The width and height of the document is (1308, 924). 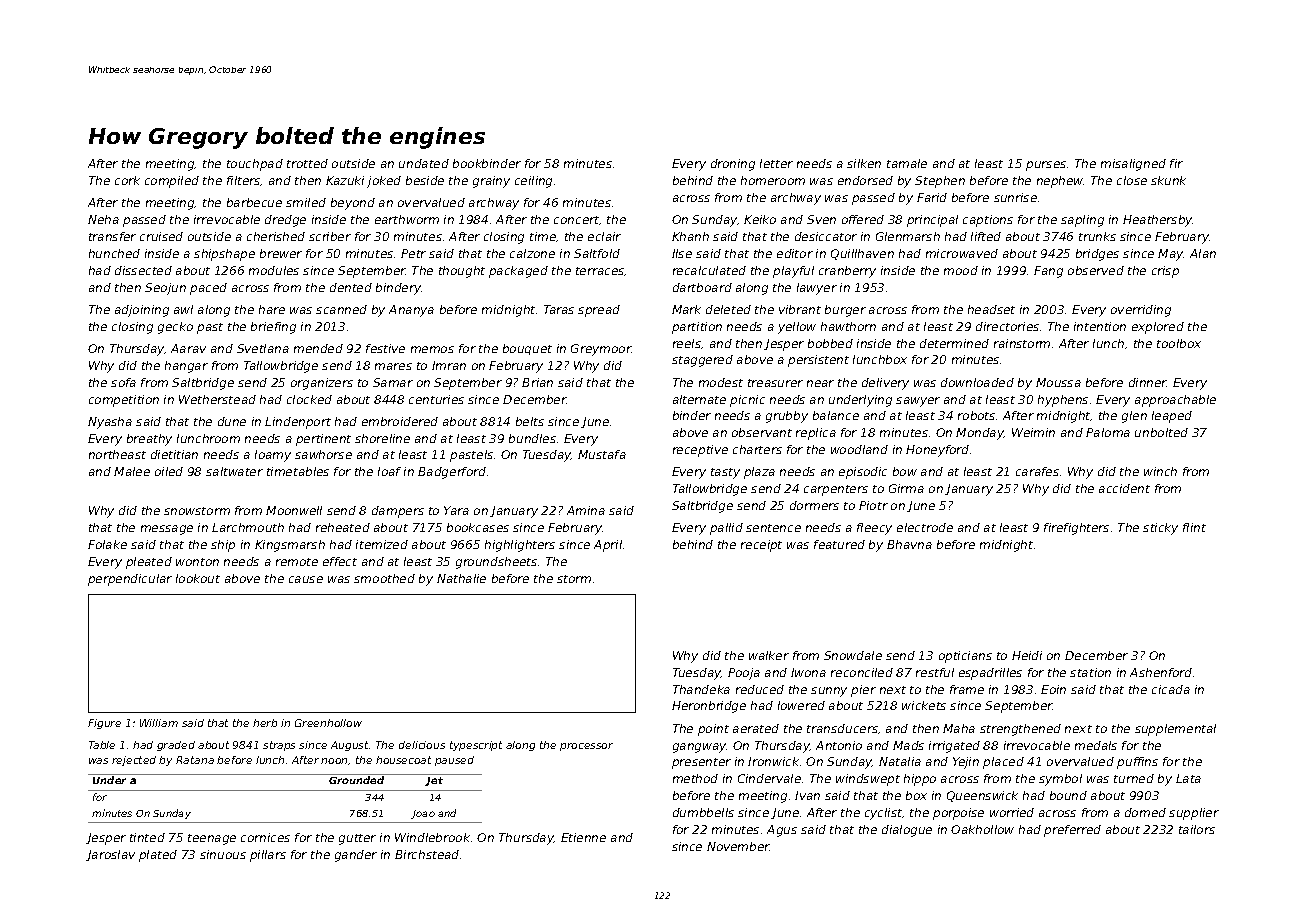 What do you see at coordinates (1168, 180) in the document?
I see `skunk` at bounding box center [1168, 180].
